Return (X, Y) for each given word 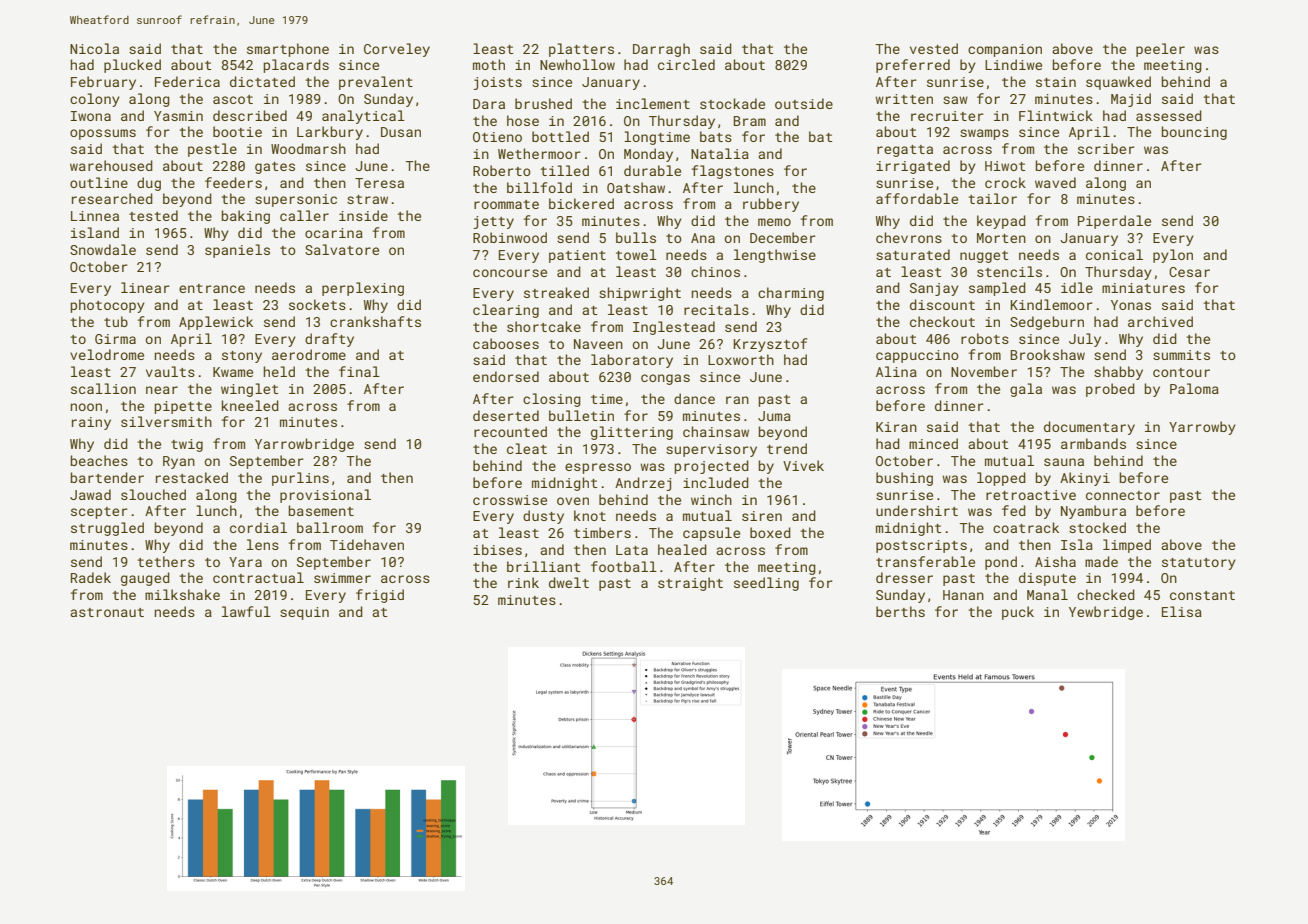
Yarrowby (1202, 428)
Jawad (90, 494)
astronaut (107, 612)
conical (1114, 254)
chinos (715, 271)
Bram (749, 121)
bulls (636, 237)
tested (153, 215)
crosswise (510, 500)
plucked (132, 66)
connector (1123, 495)
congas (665, 379)
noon (86, 407)
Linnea (95, 216)
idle (1077, 287)
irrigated (913, 167)
